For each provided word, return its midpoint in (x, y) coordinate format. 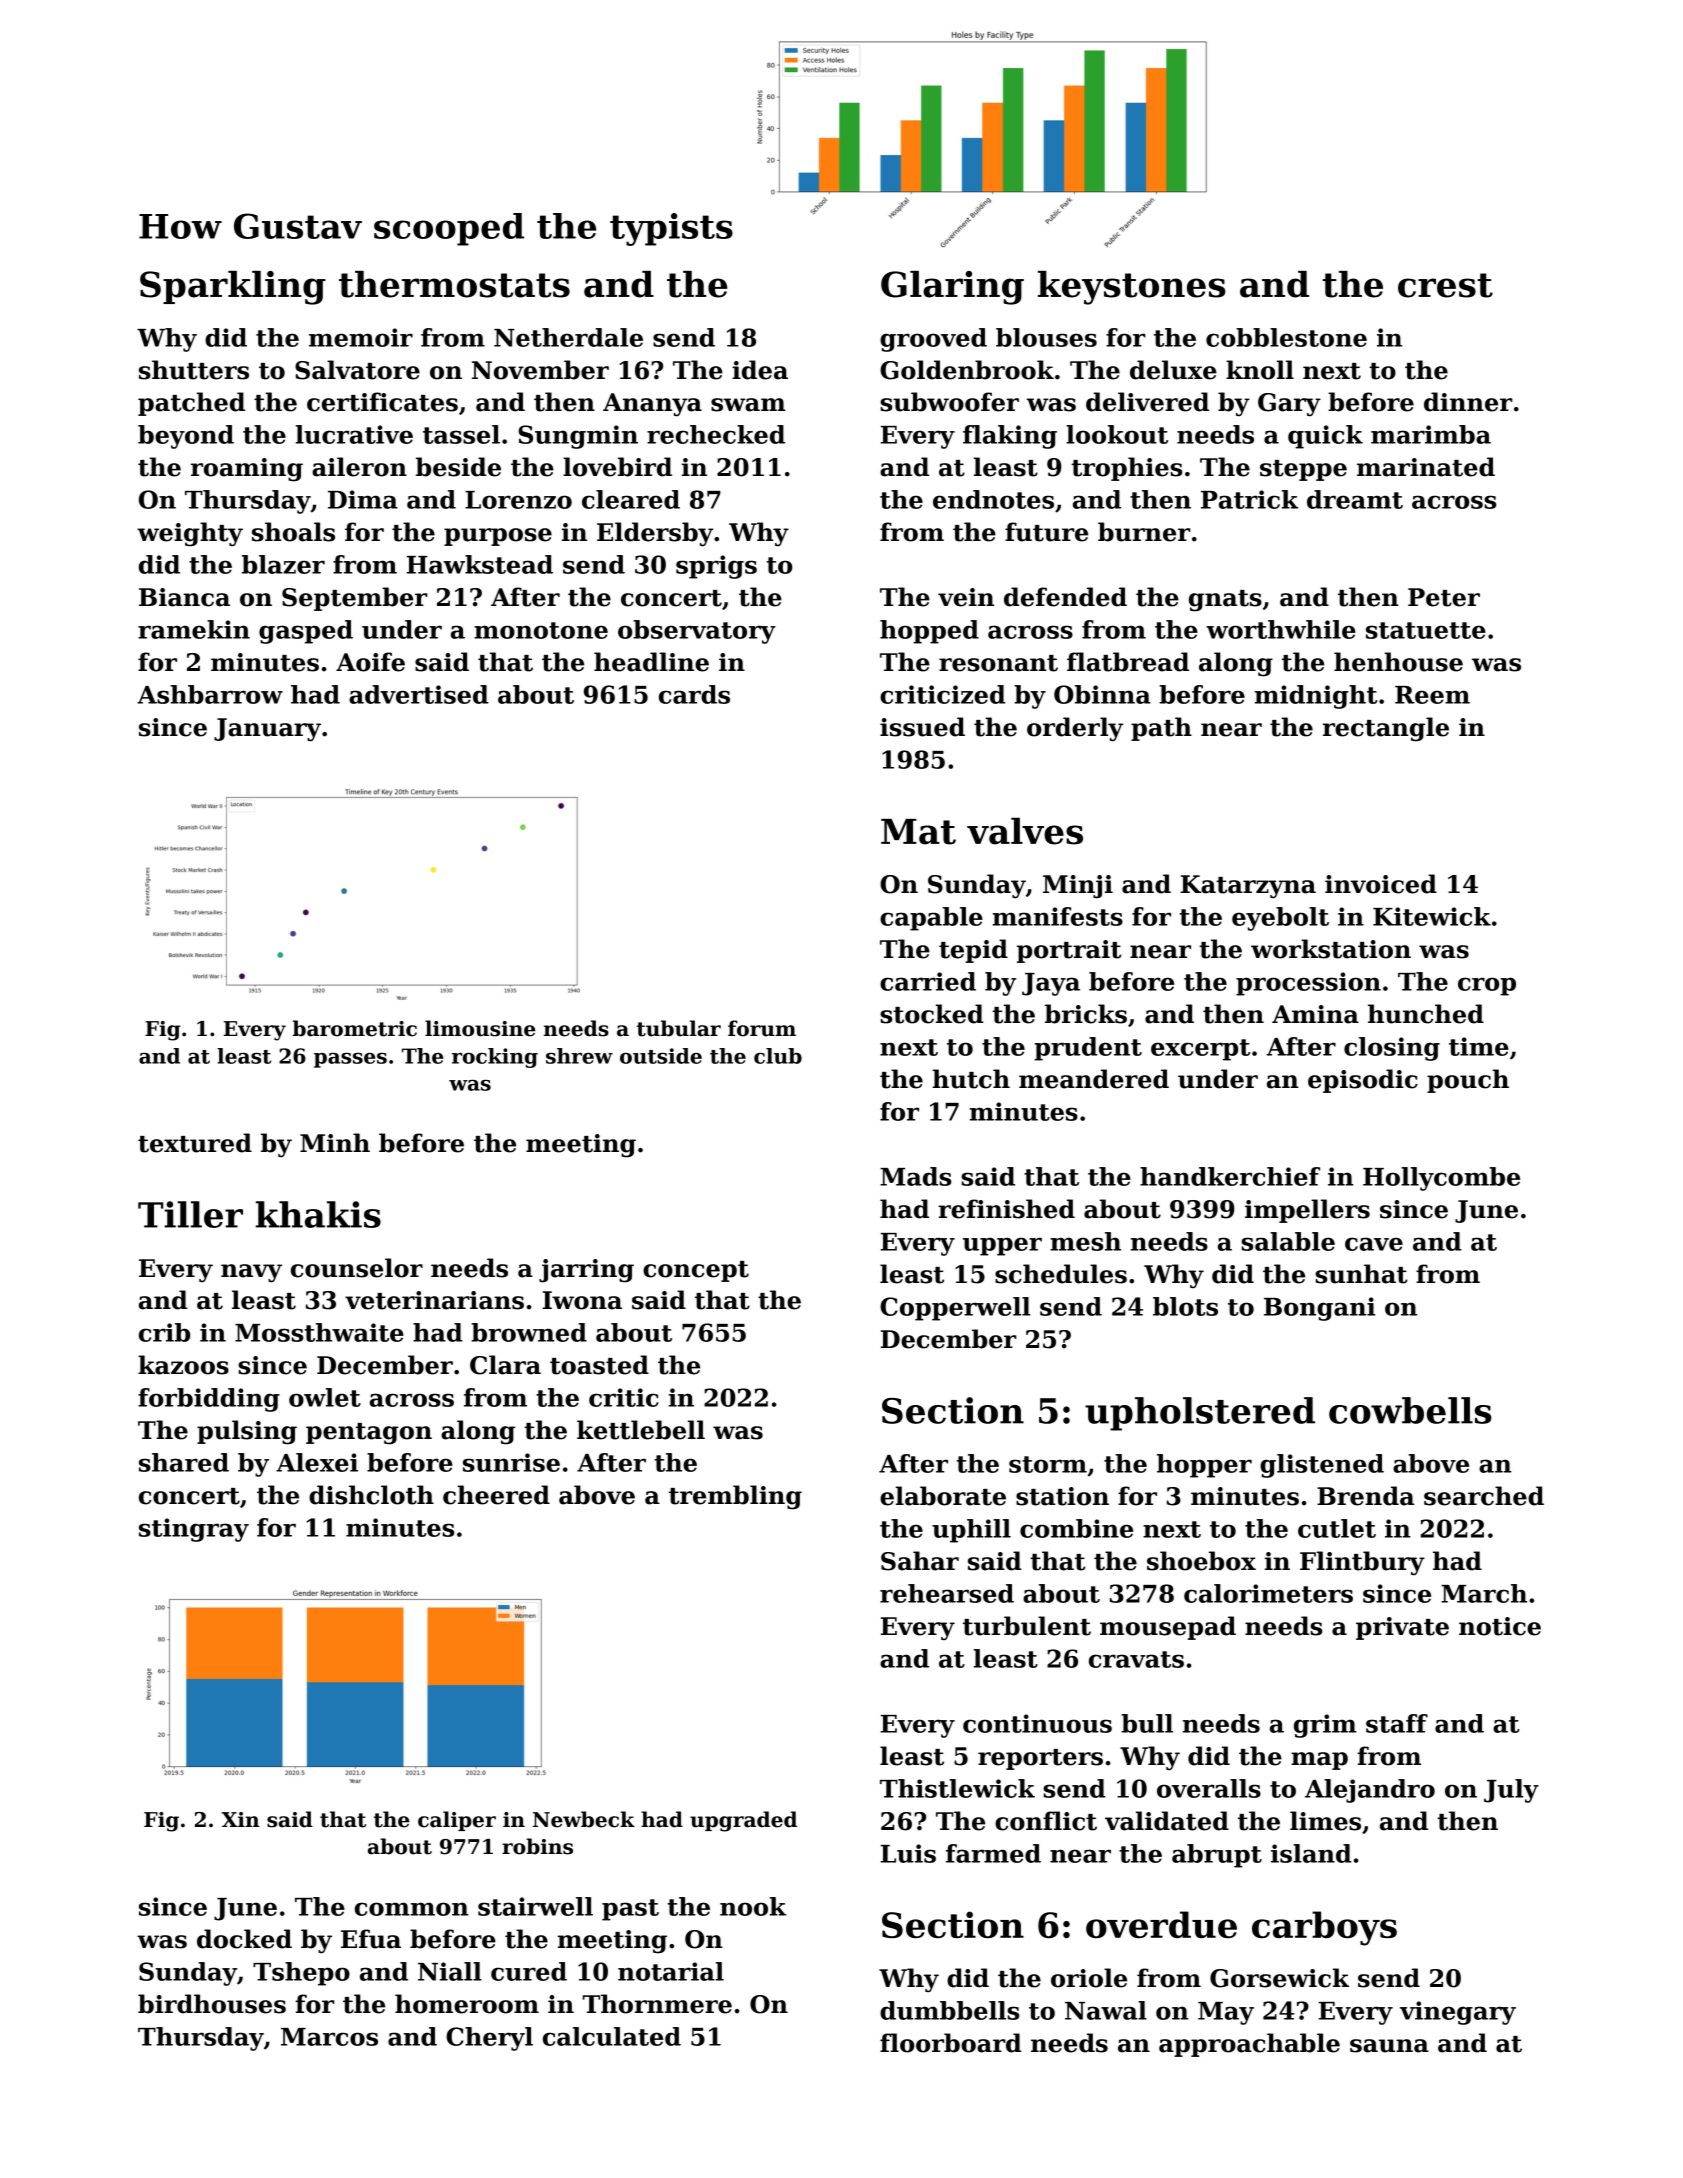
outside (661, 1056)
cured (529, 1971)
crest (1445, 285)
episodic (1363, 1081)
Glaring (952, 288)
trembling (735, 1497)
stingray (194, 1530)
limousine (480, 1028)
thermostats (454, 284)
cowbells (1410, 1410)
